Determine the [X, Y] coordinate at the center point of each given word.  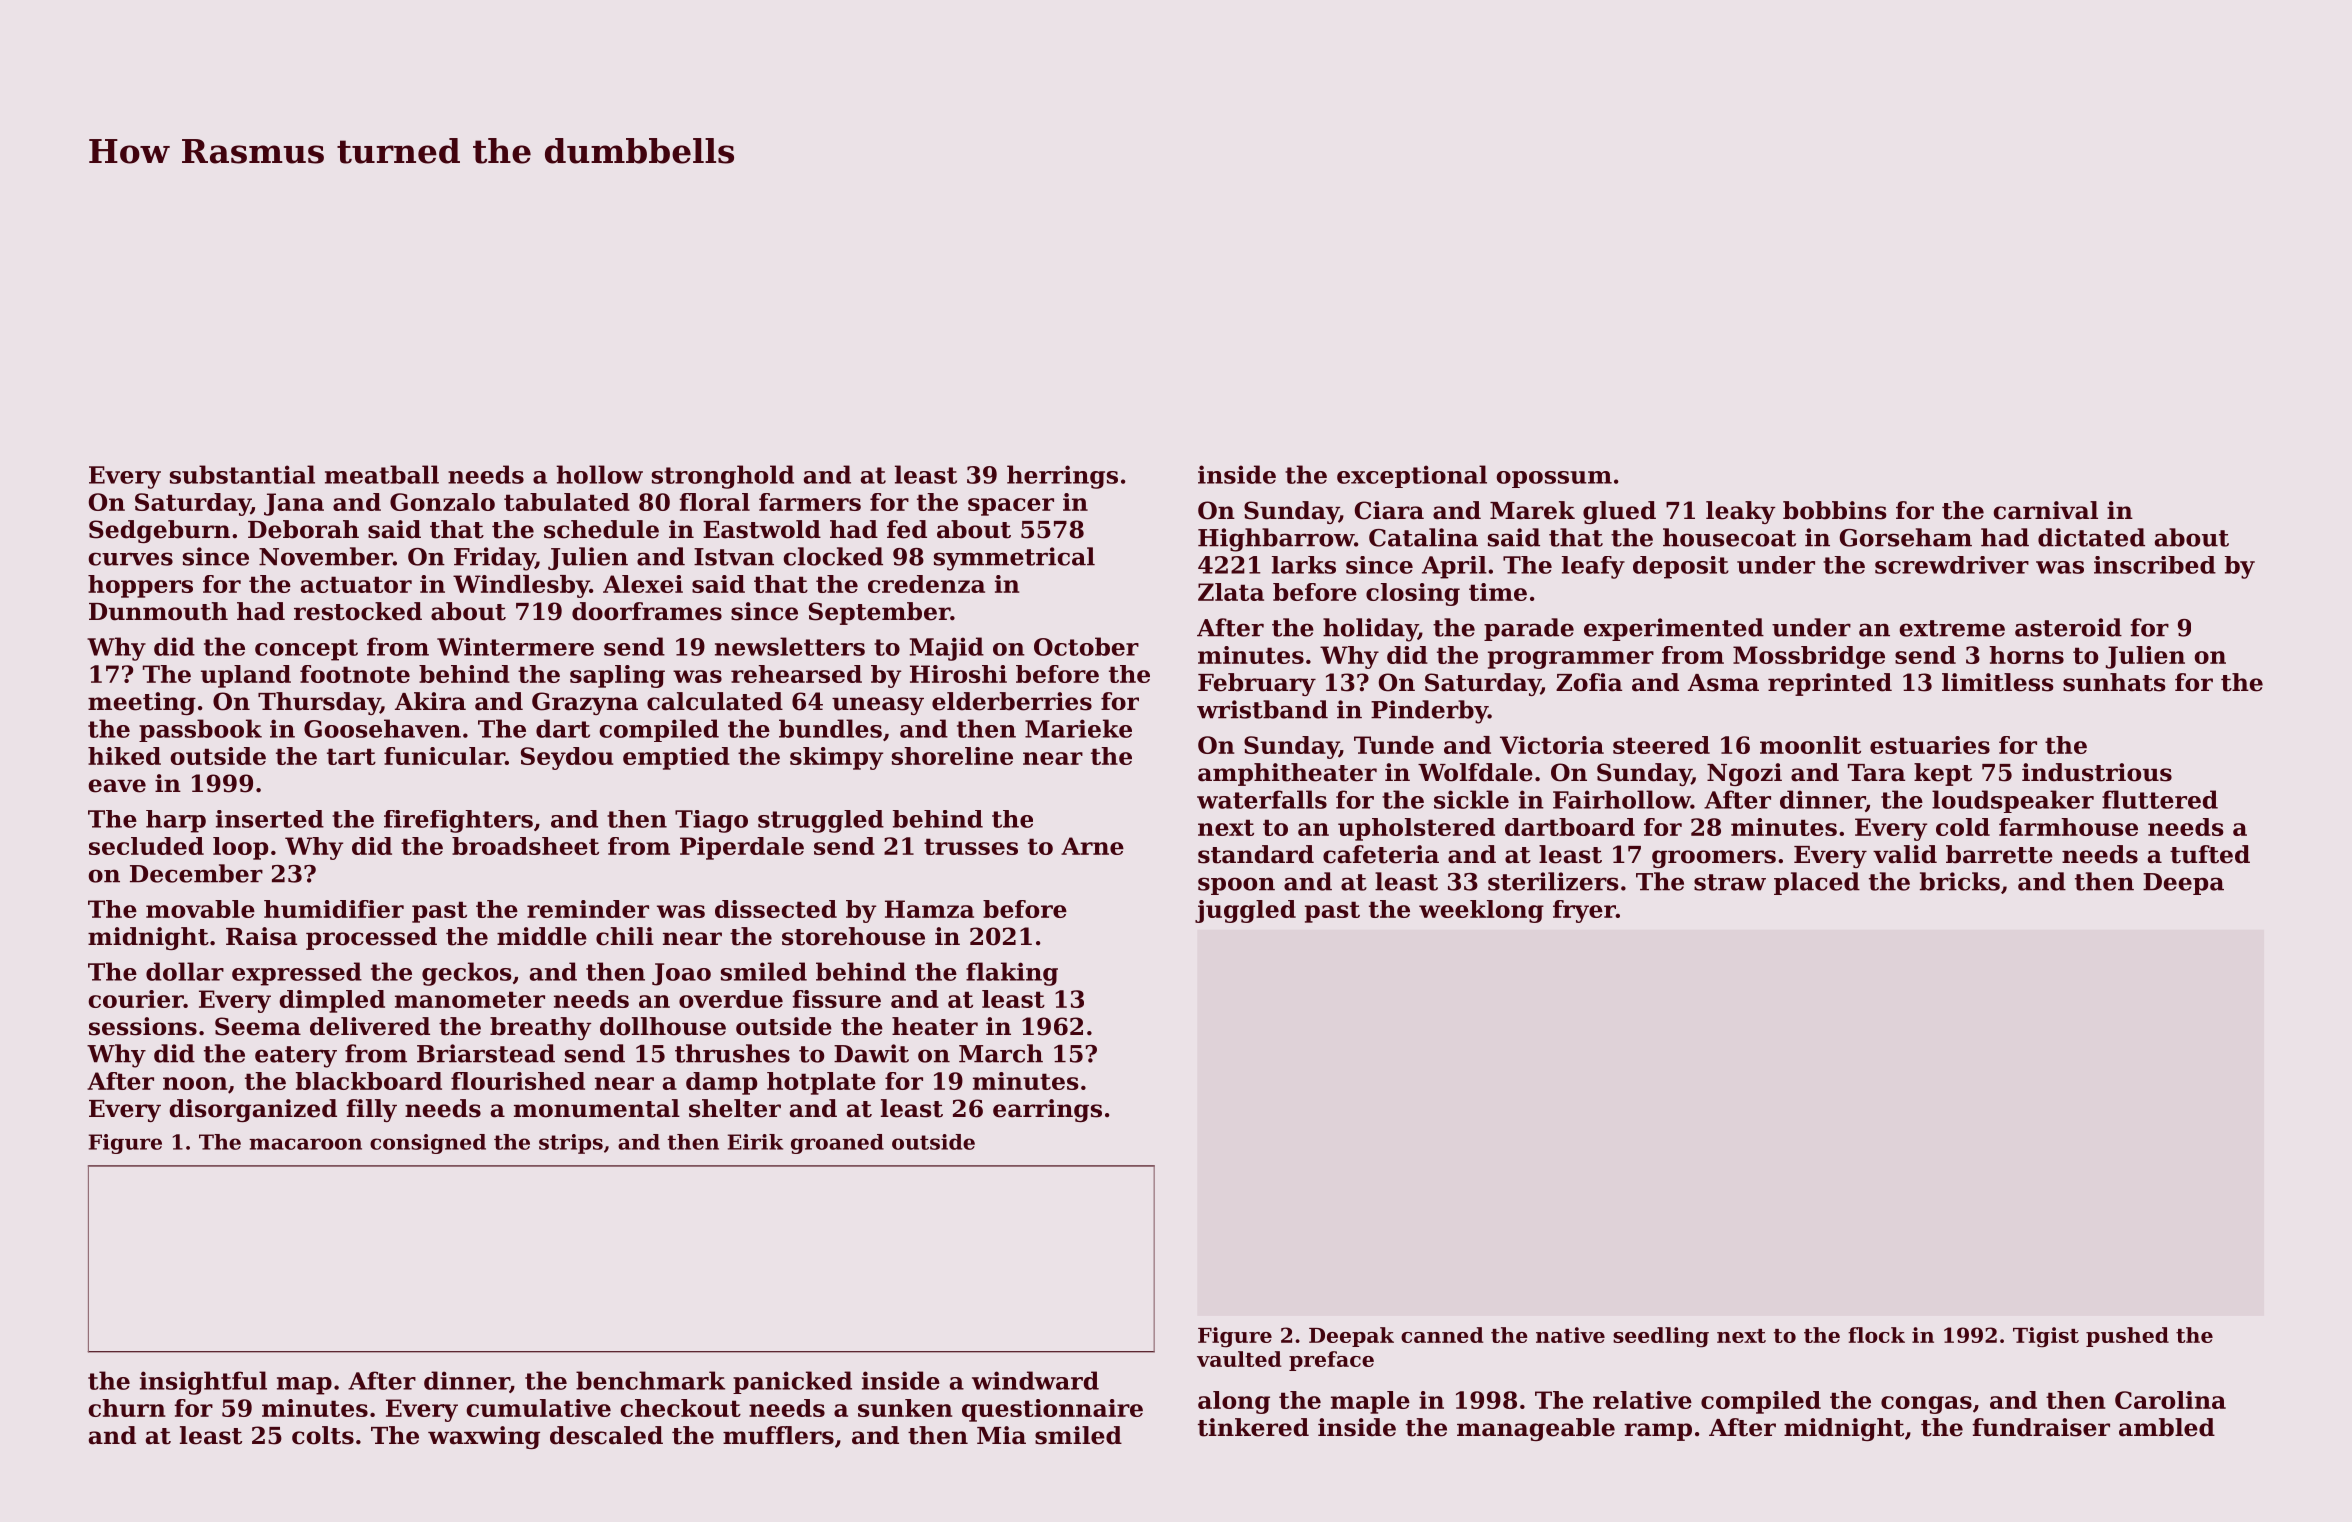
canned [1442, 1335]
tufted [2210, 854]
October [1086, 646]
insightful [203, 1383]
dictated [2091, 537]
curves [130, 559]
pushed [2127, 1337]
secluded [146, 846]
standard [1256, 854]
